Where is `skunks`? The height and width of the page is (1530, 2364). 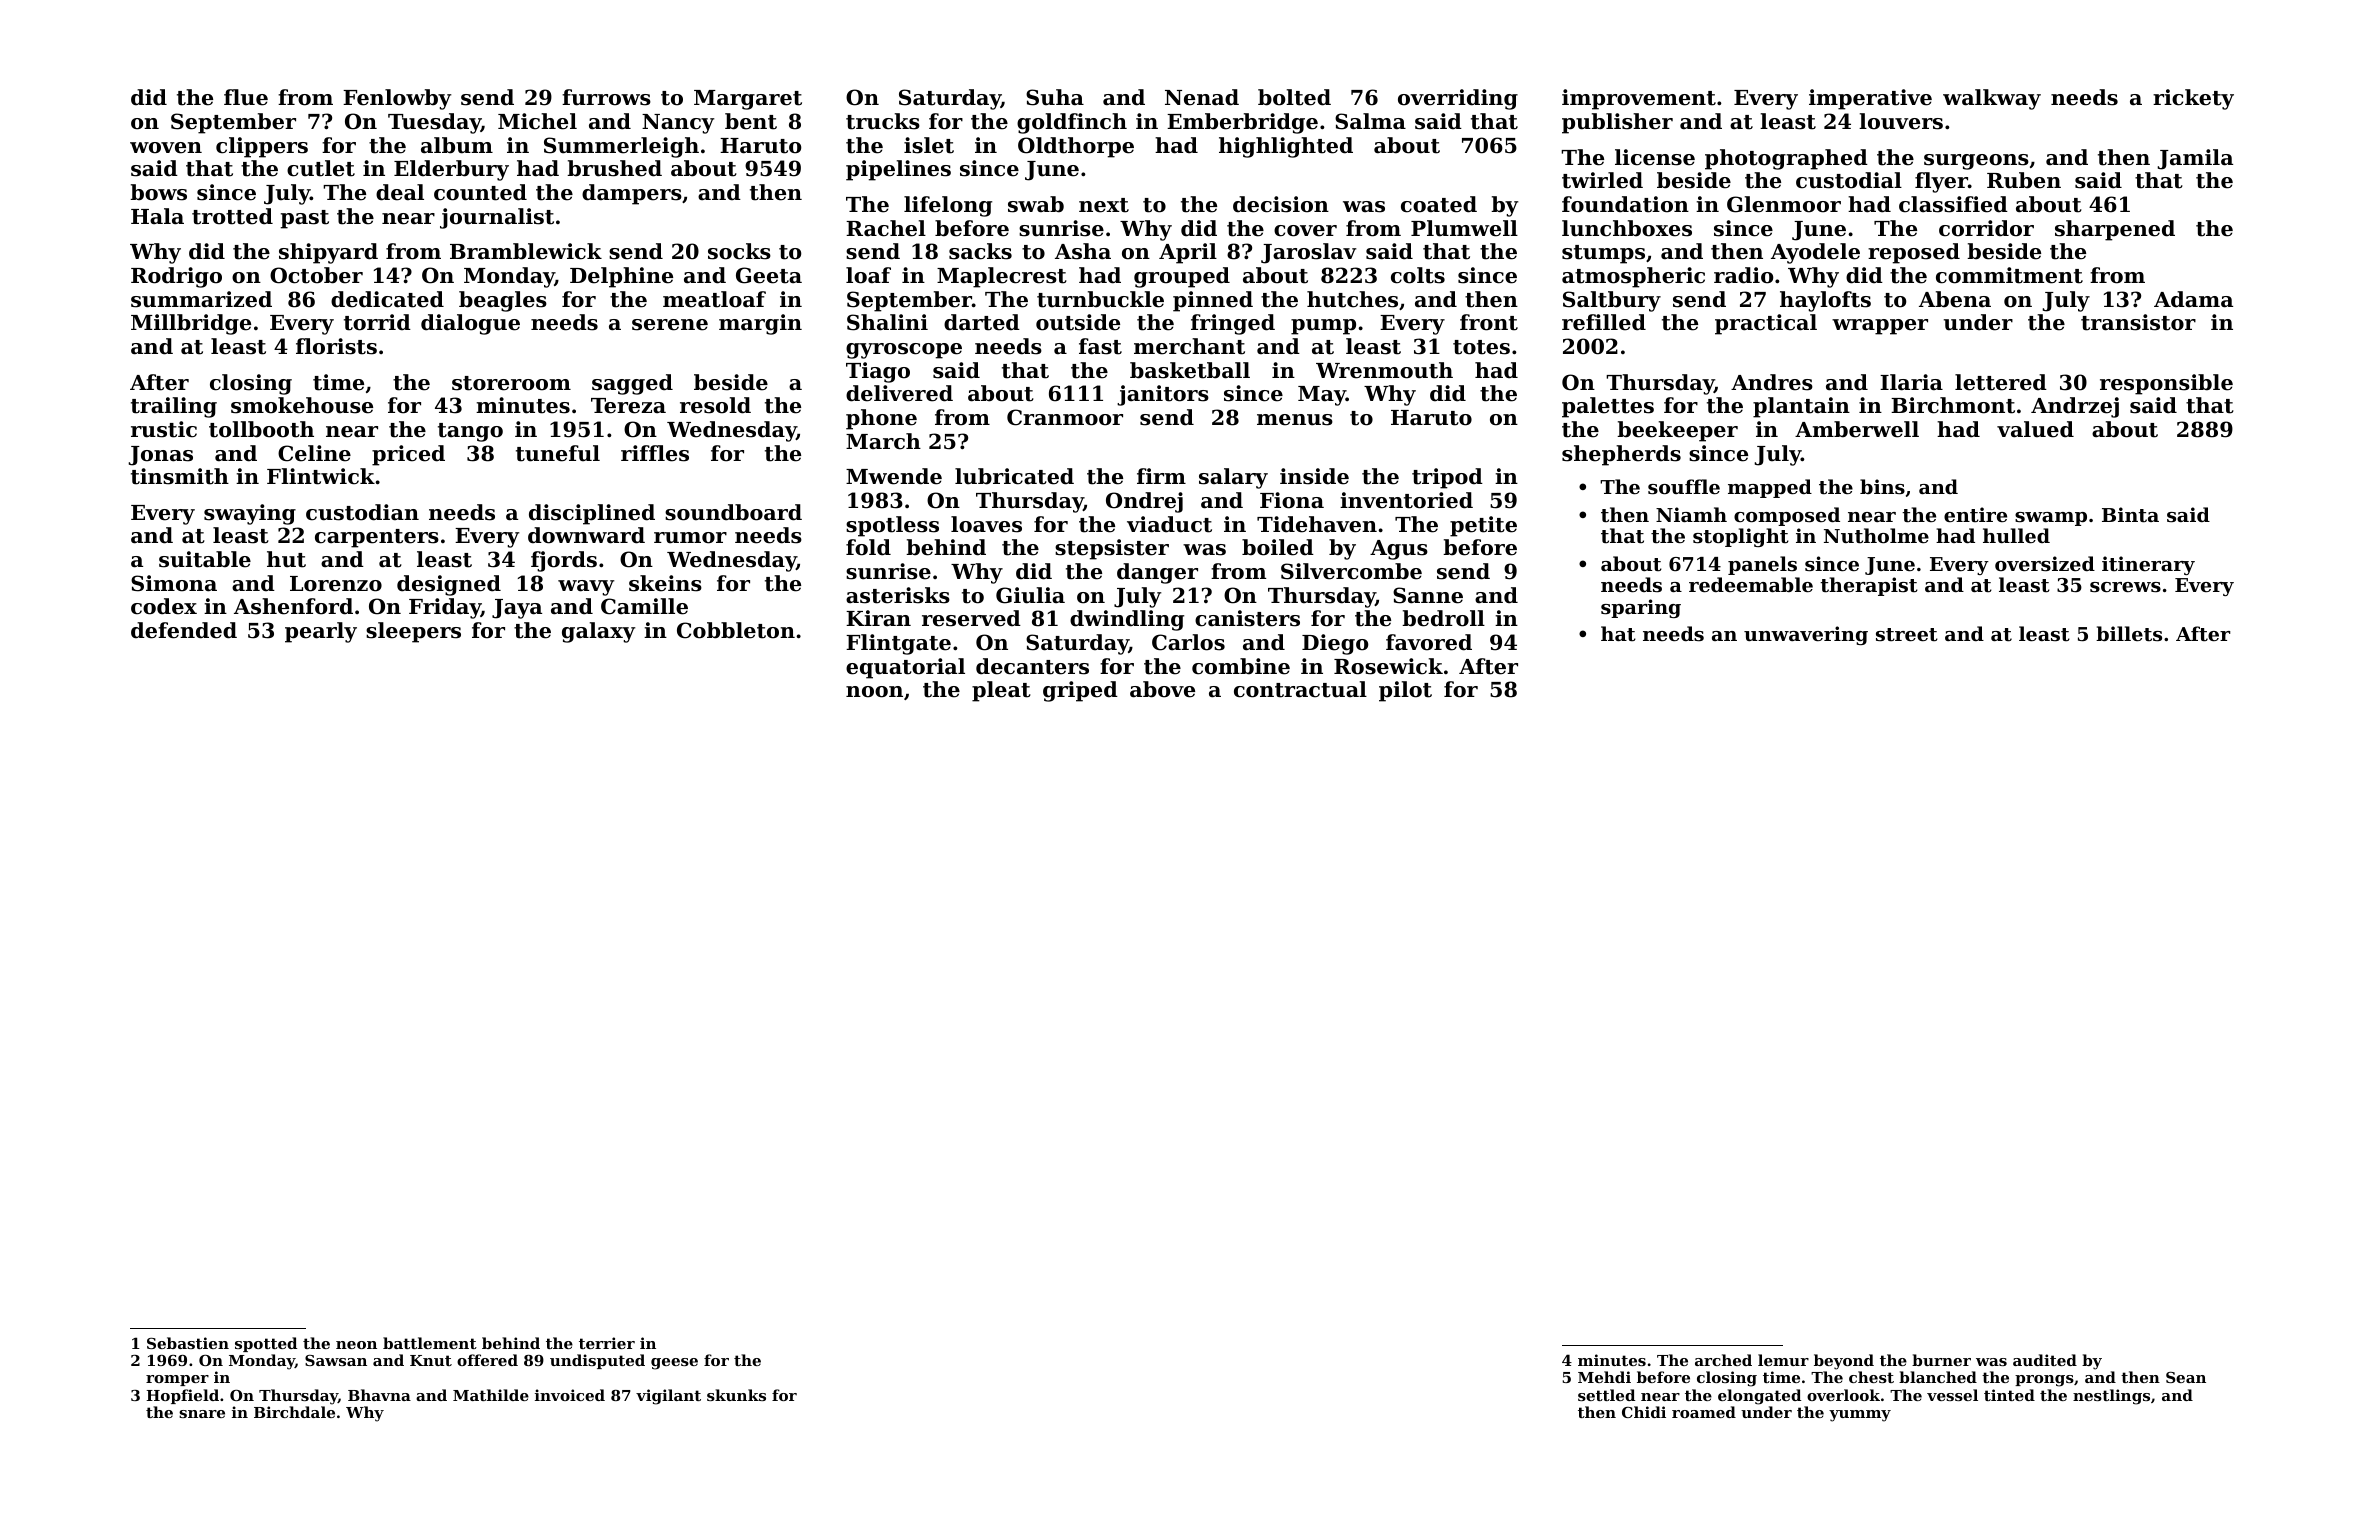 skunks is located at coordinates (736, 1395).
